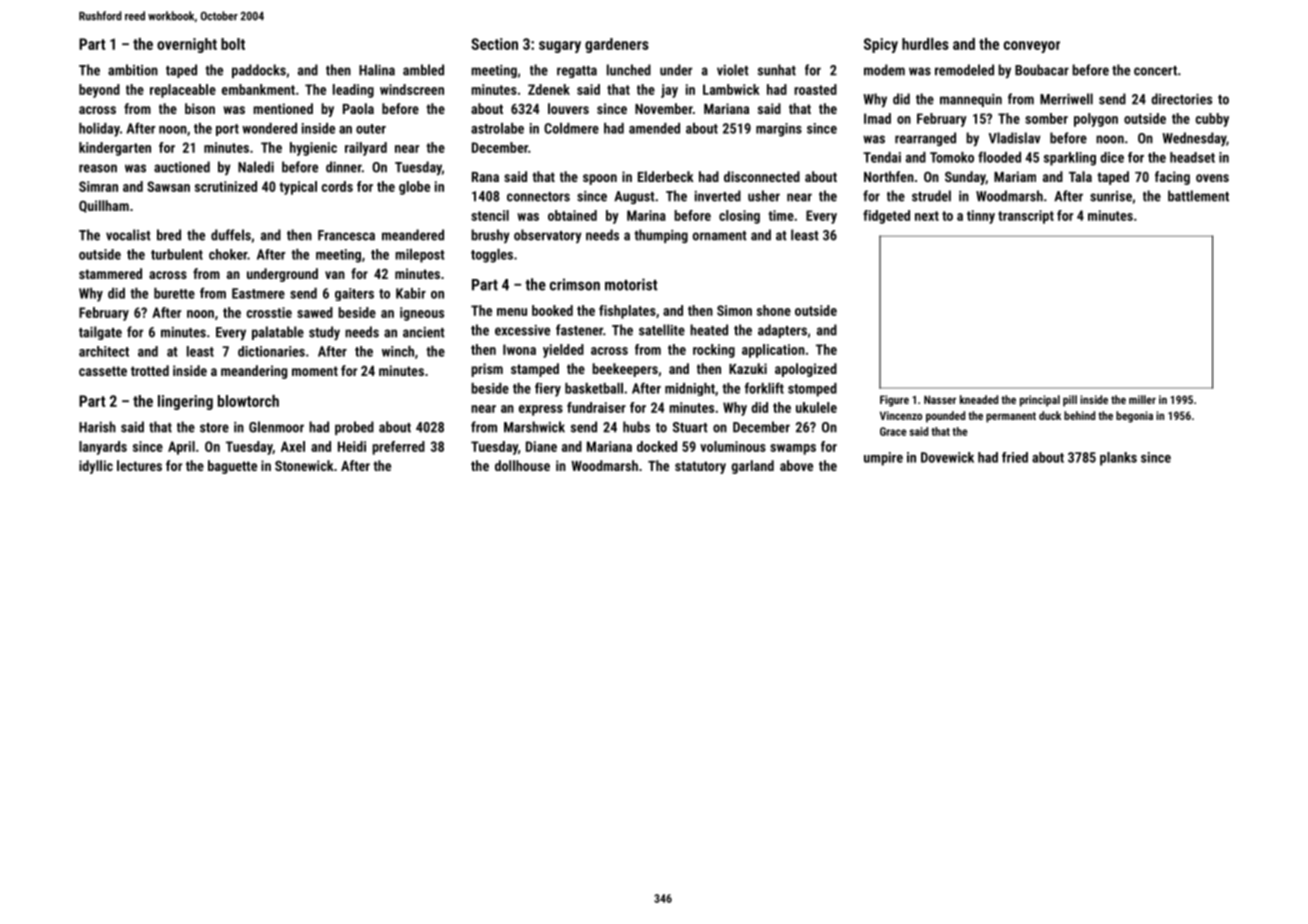  I want to click on bolt, so click(233, 44).
